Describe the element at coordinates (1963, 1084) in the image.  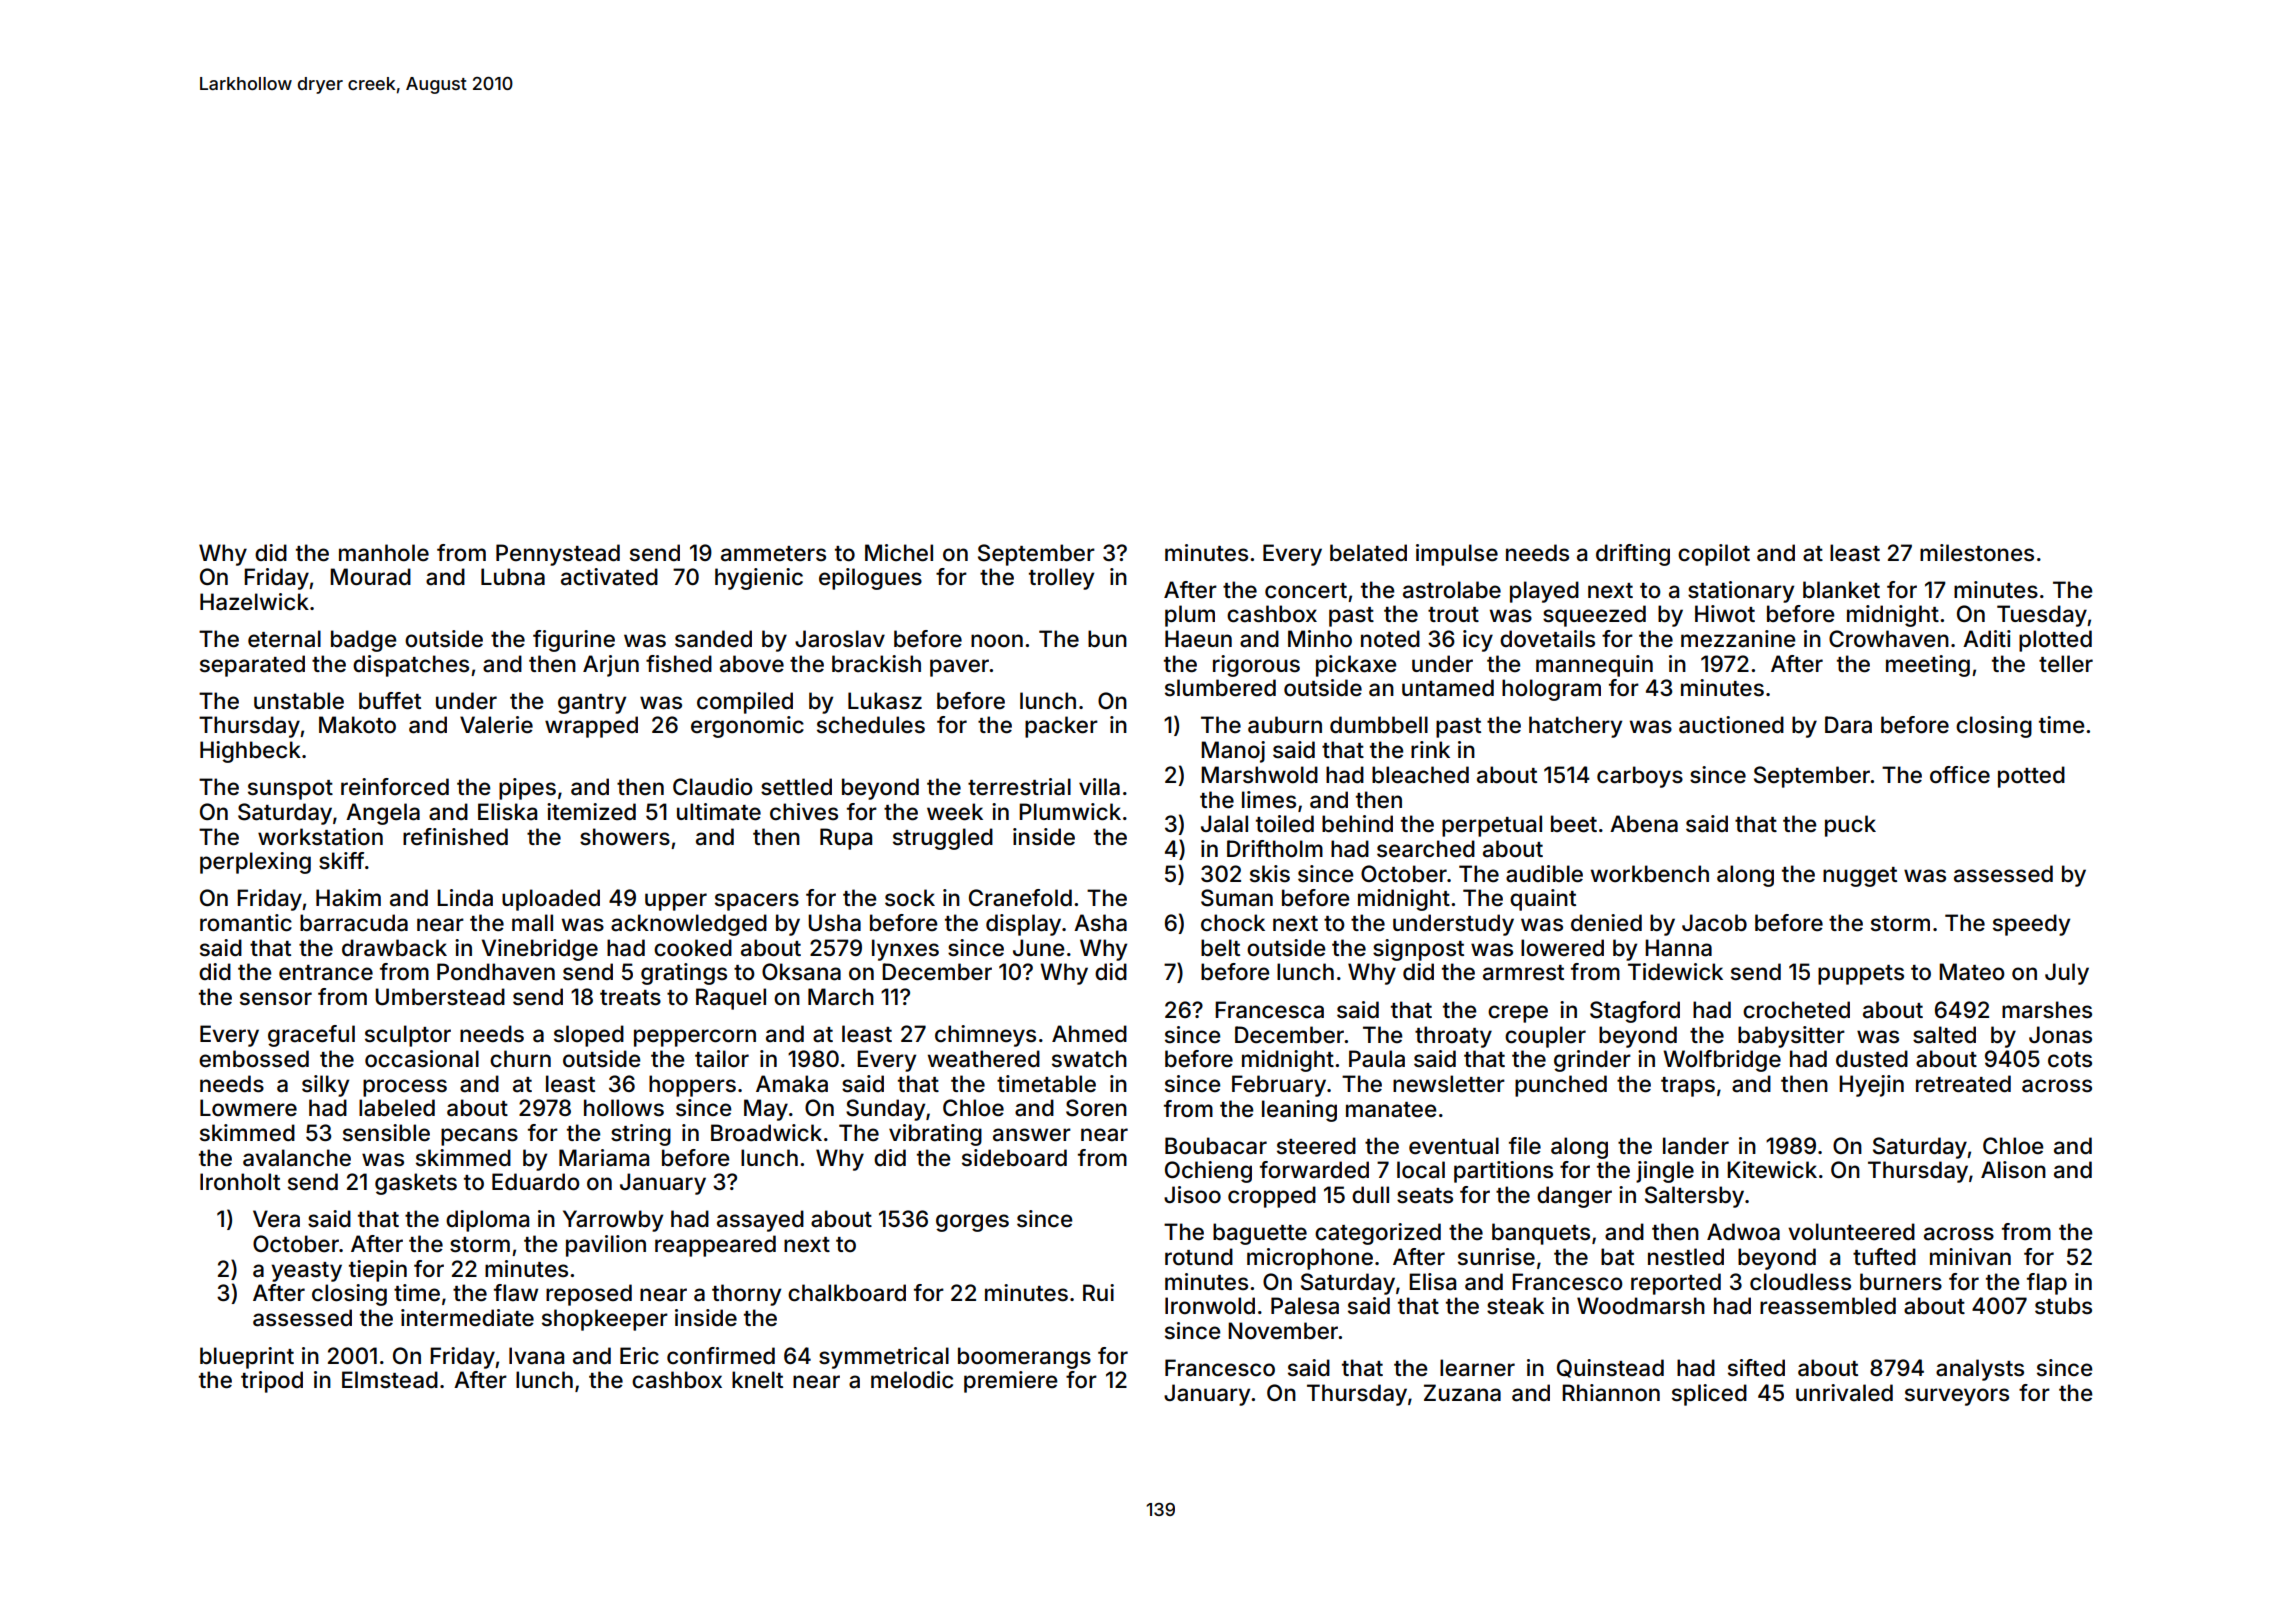
I see `retreated` at that location.
